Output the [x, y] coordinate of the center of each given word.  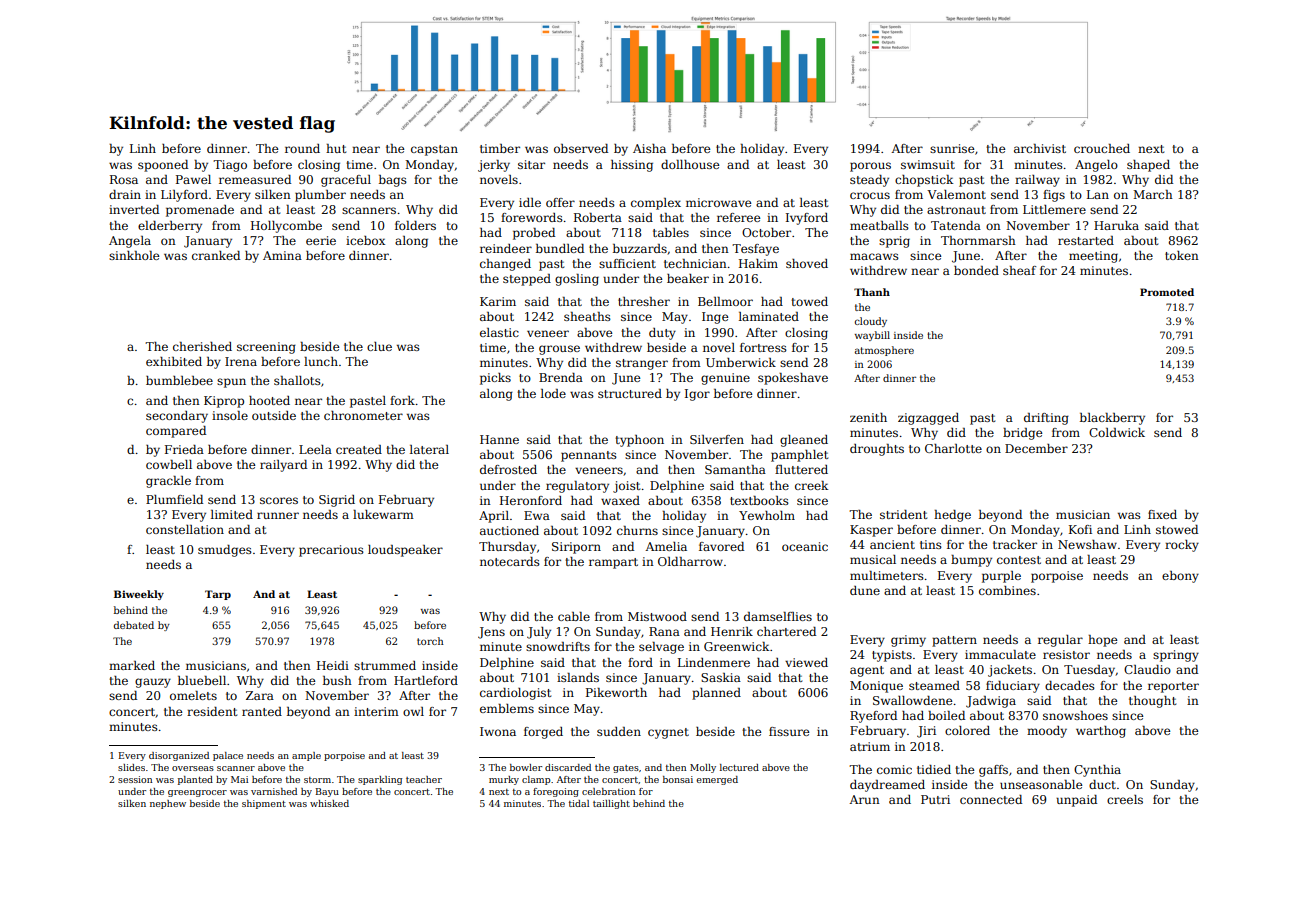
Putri [935, 799]
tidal [579, 803]
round [302, 148]
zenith [868, 417]
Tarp [218, 595]
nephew [168, 804]
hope [1102, 641]
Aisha [649, 148]
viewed [806, 662]
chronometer [363, 415]
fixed [1162, 514]
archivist [1040, 148]
